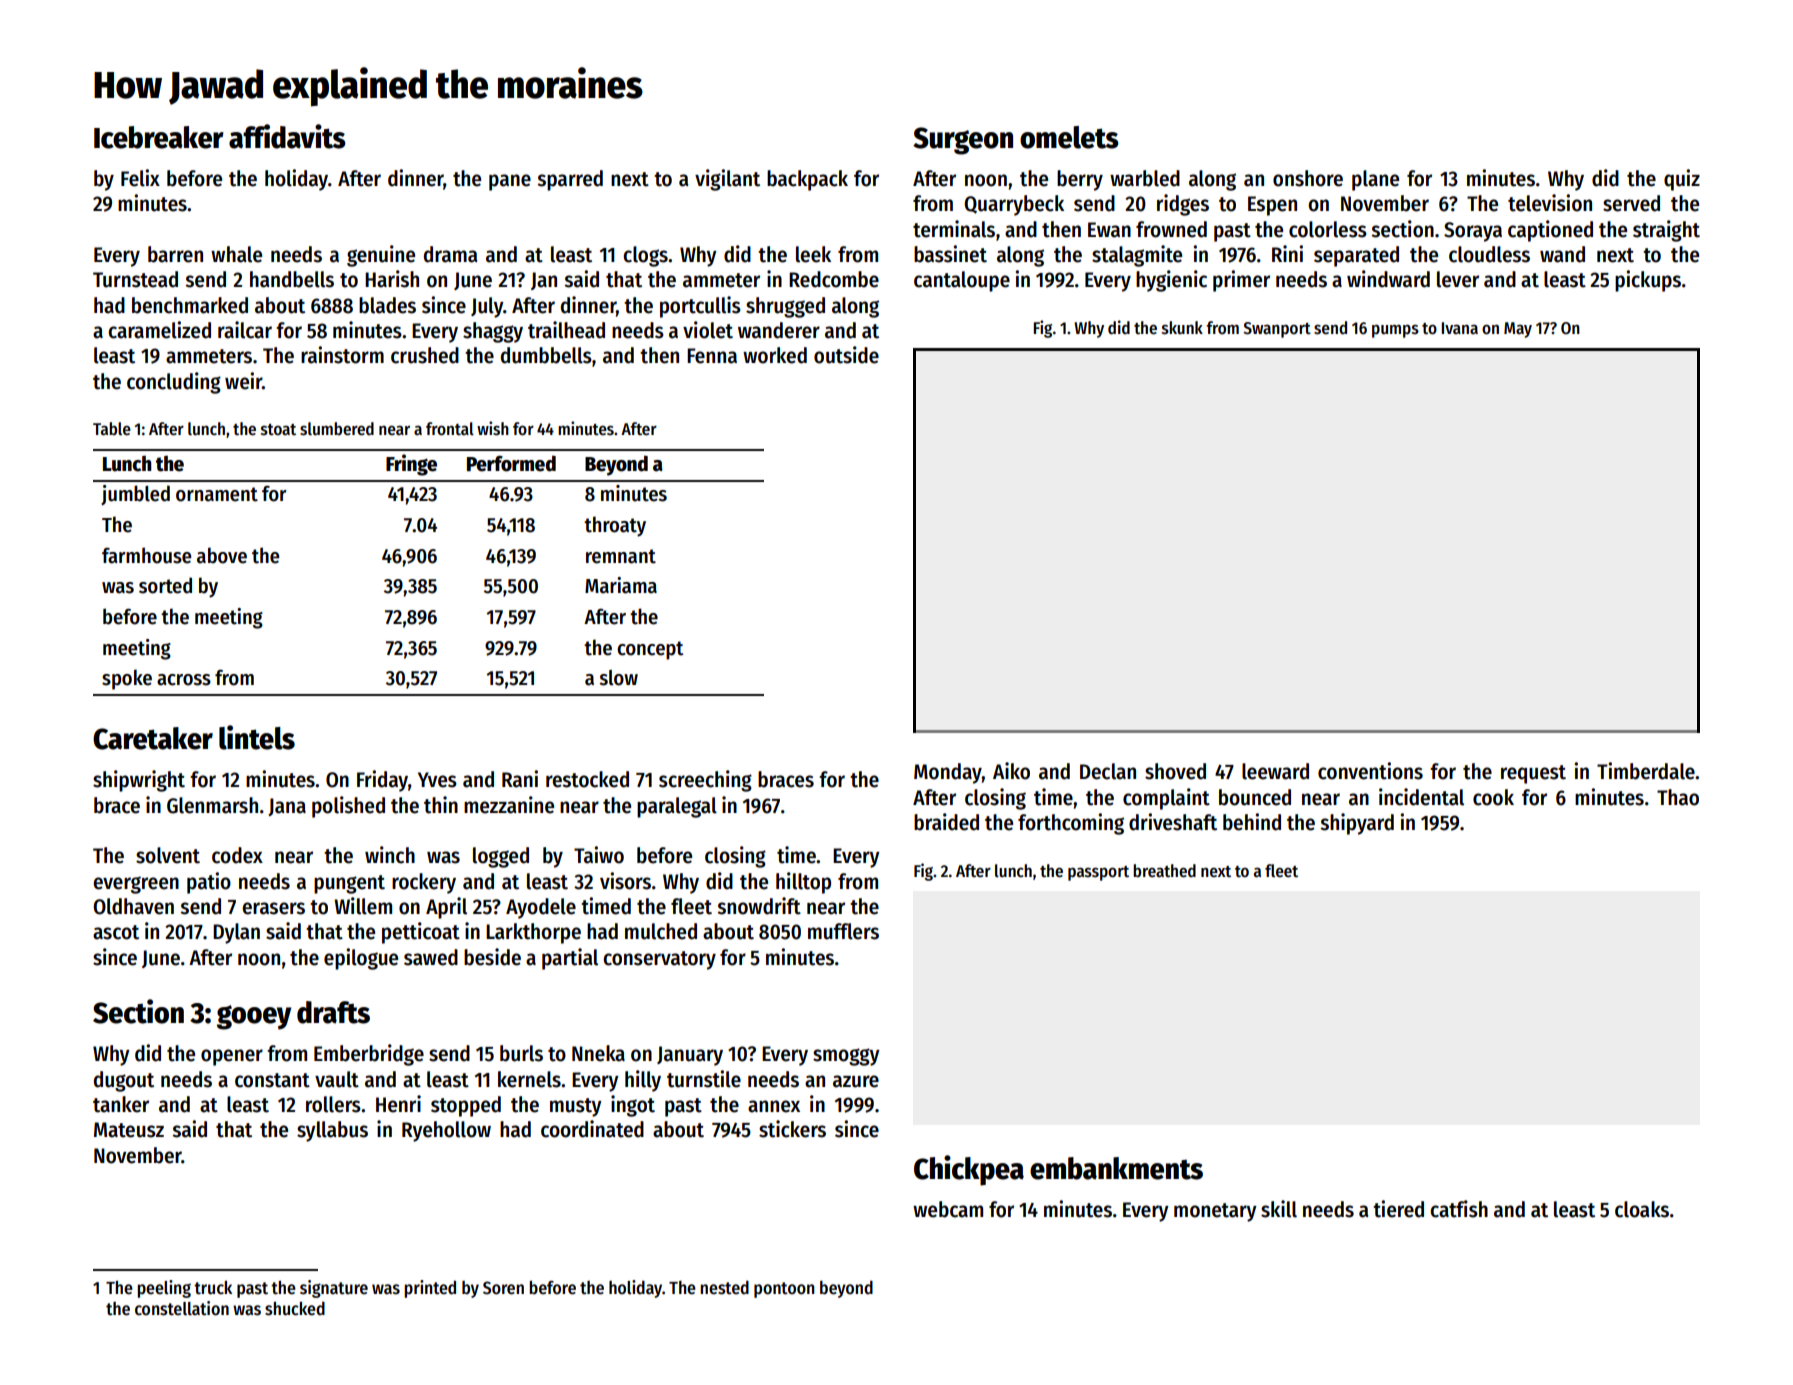  What do you see at coordinates (963, 141) in the screenshot?
I see `Surgeon` at bounding box center [963, 141].
